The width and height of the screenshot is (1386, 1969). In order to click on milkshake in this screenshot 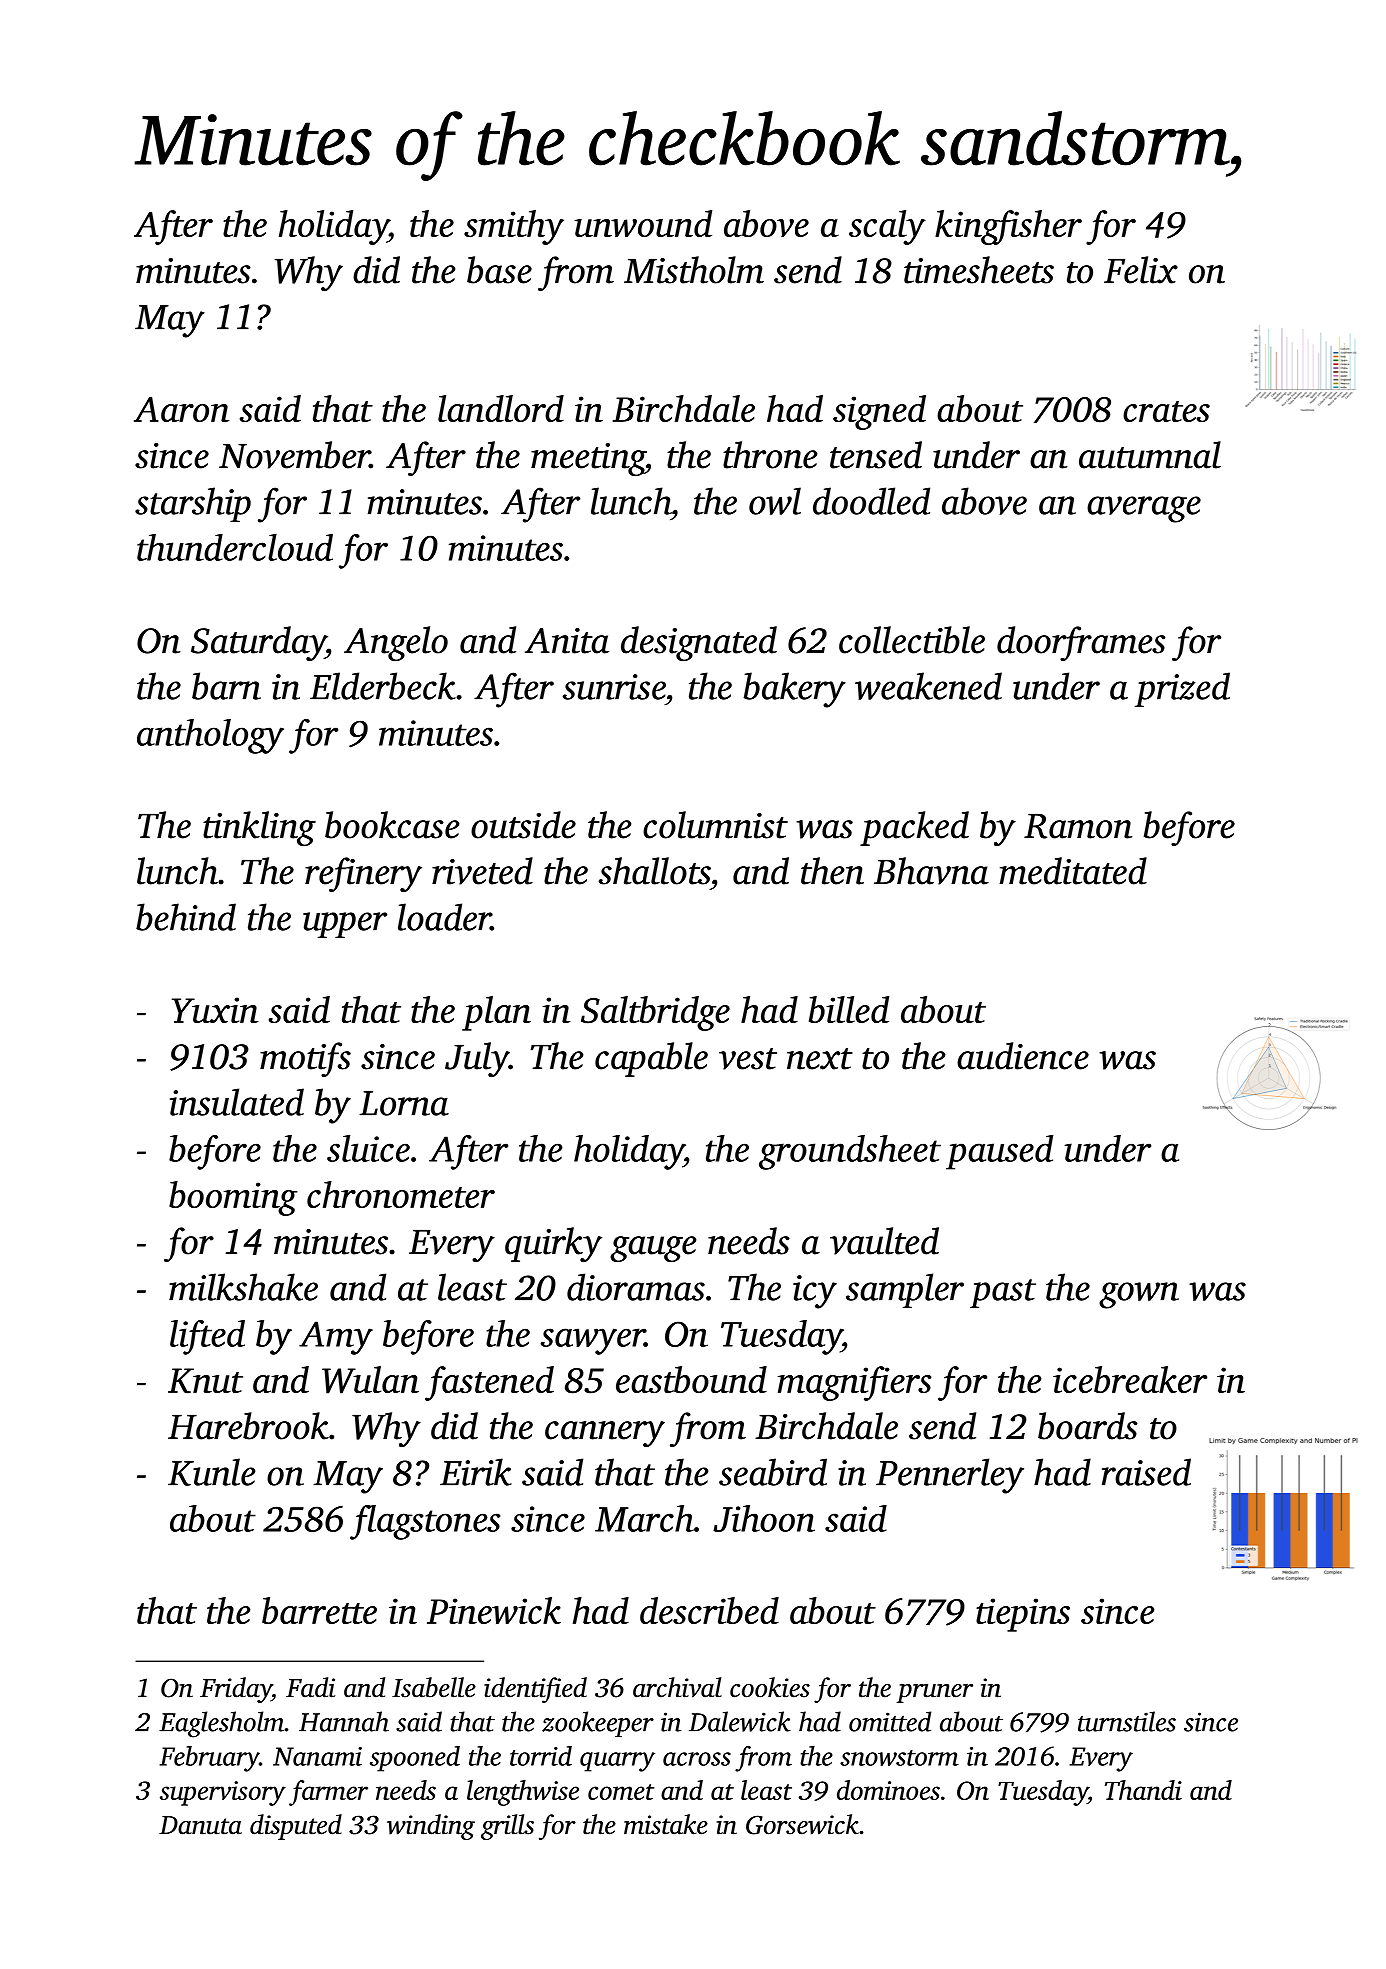, I will do `click(243, 1287)`.
